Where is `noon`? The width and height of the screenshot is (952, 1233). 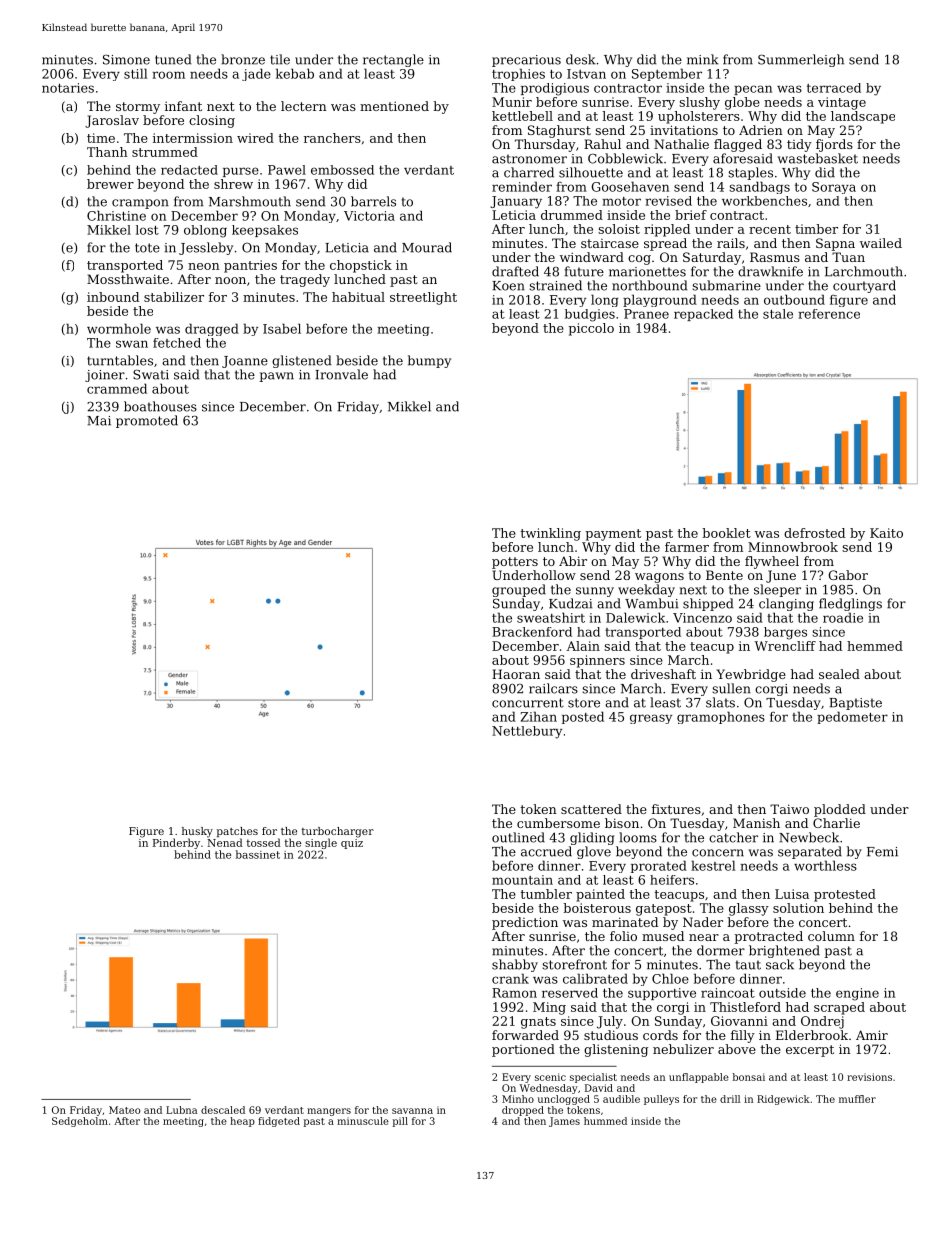
noon is located at coordinates (230, 280).
